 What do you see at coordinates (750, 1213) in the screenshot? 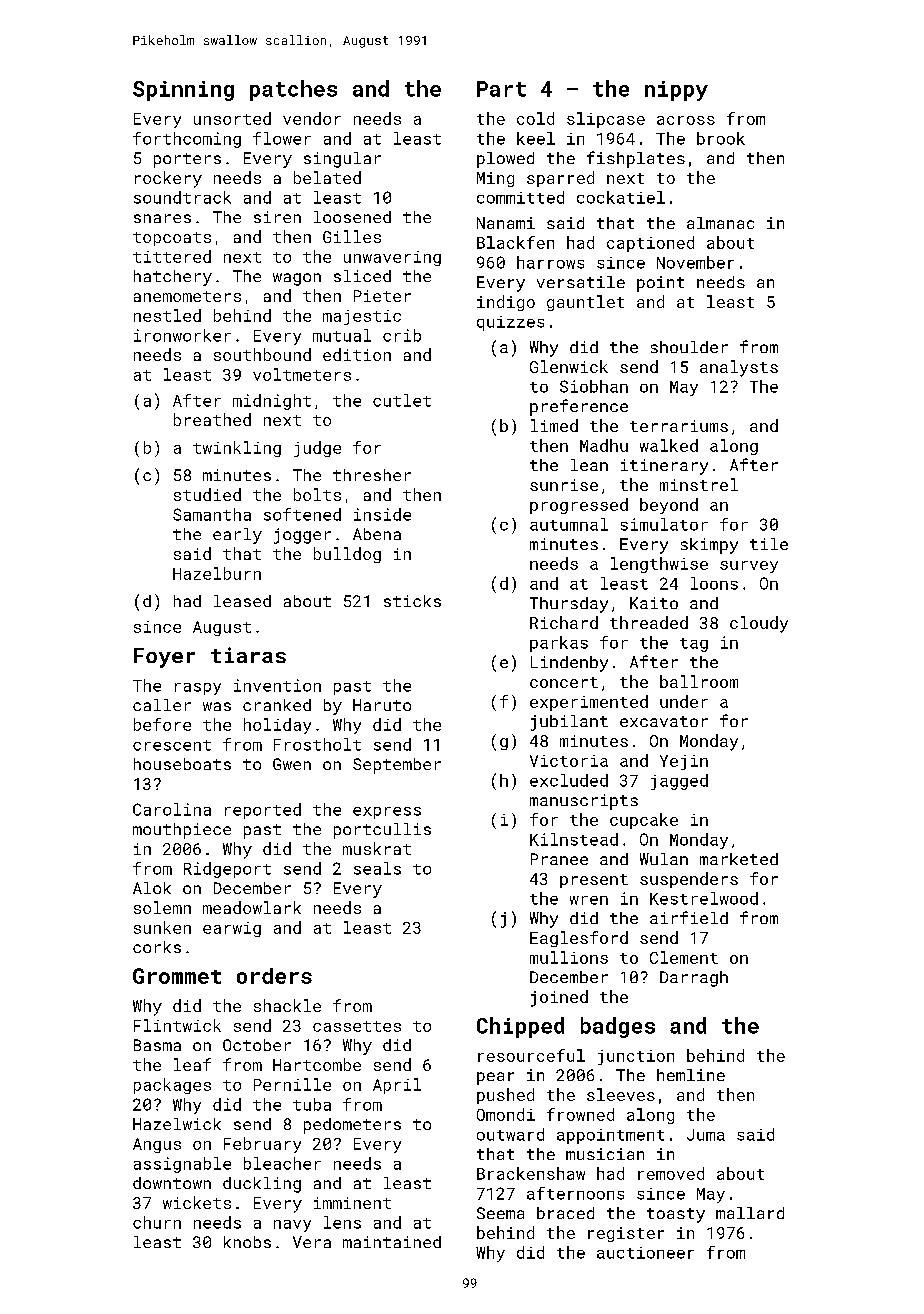
I see `mallard` at bounding box center [750, 1213].
